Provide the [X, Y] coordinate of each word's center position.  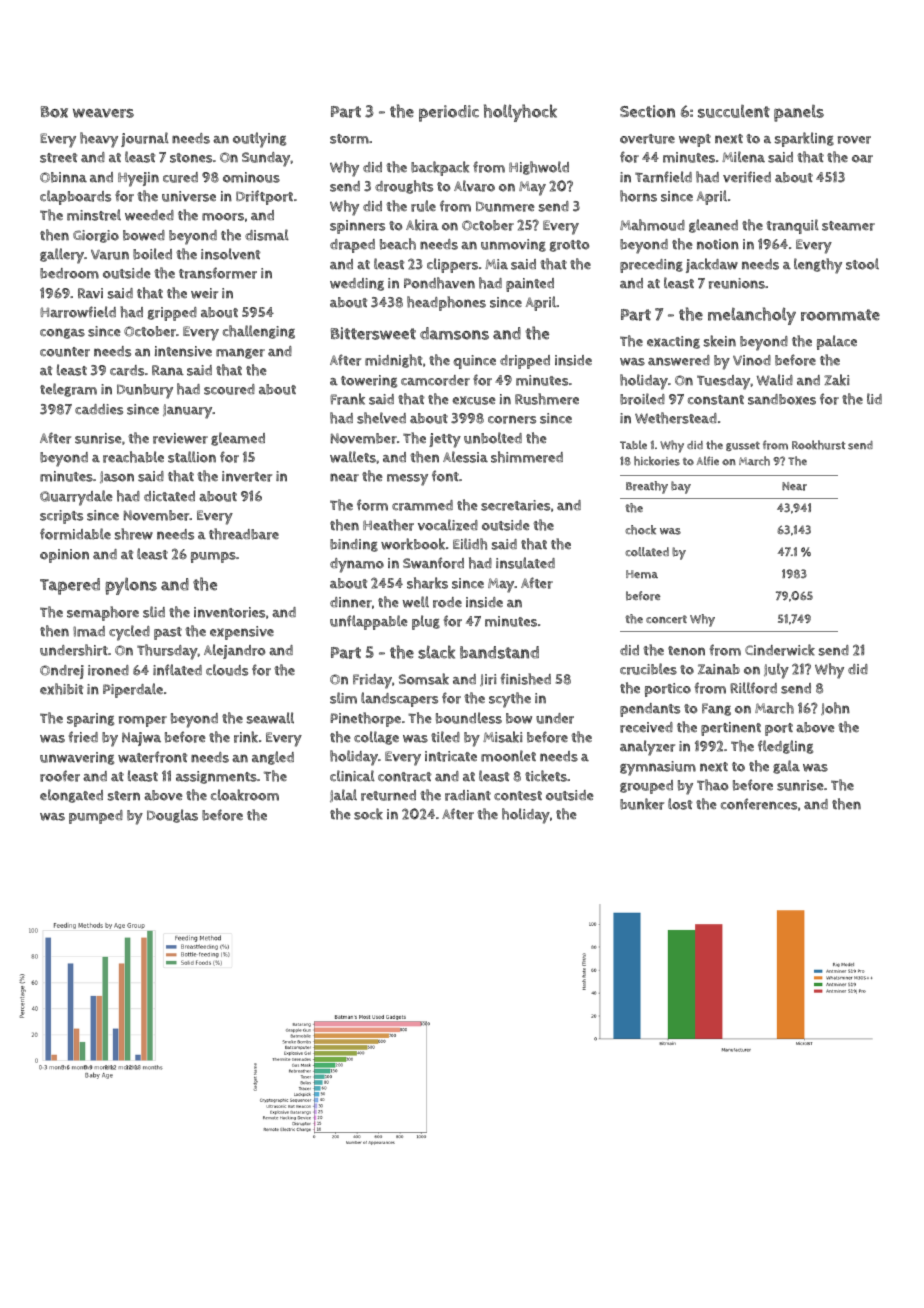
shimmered [527, 457]
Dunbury [145, 391]
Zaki [837, 380]
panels [799, 113]
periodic [449, 113]
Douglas [172, 816]
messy [407, 480]
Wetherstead [676, 418]
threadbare [244, 534]
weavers [103, 113]
